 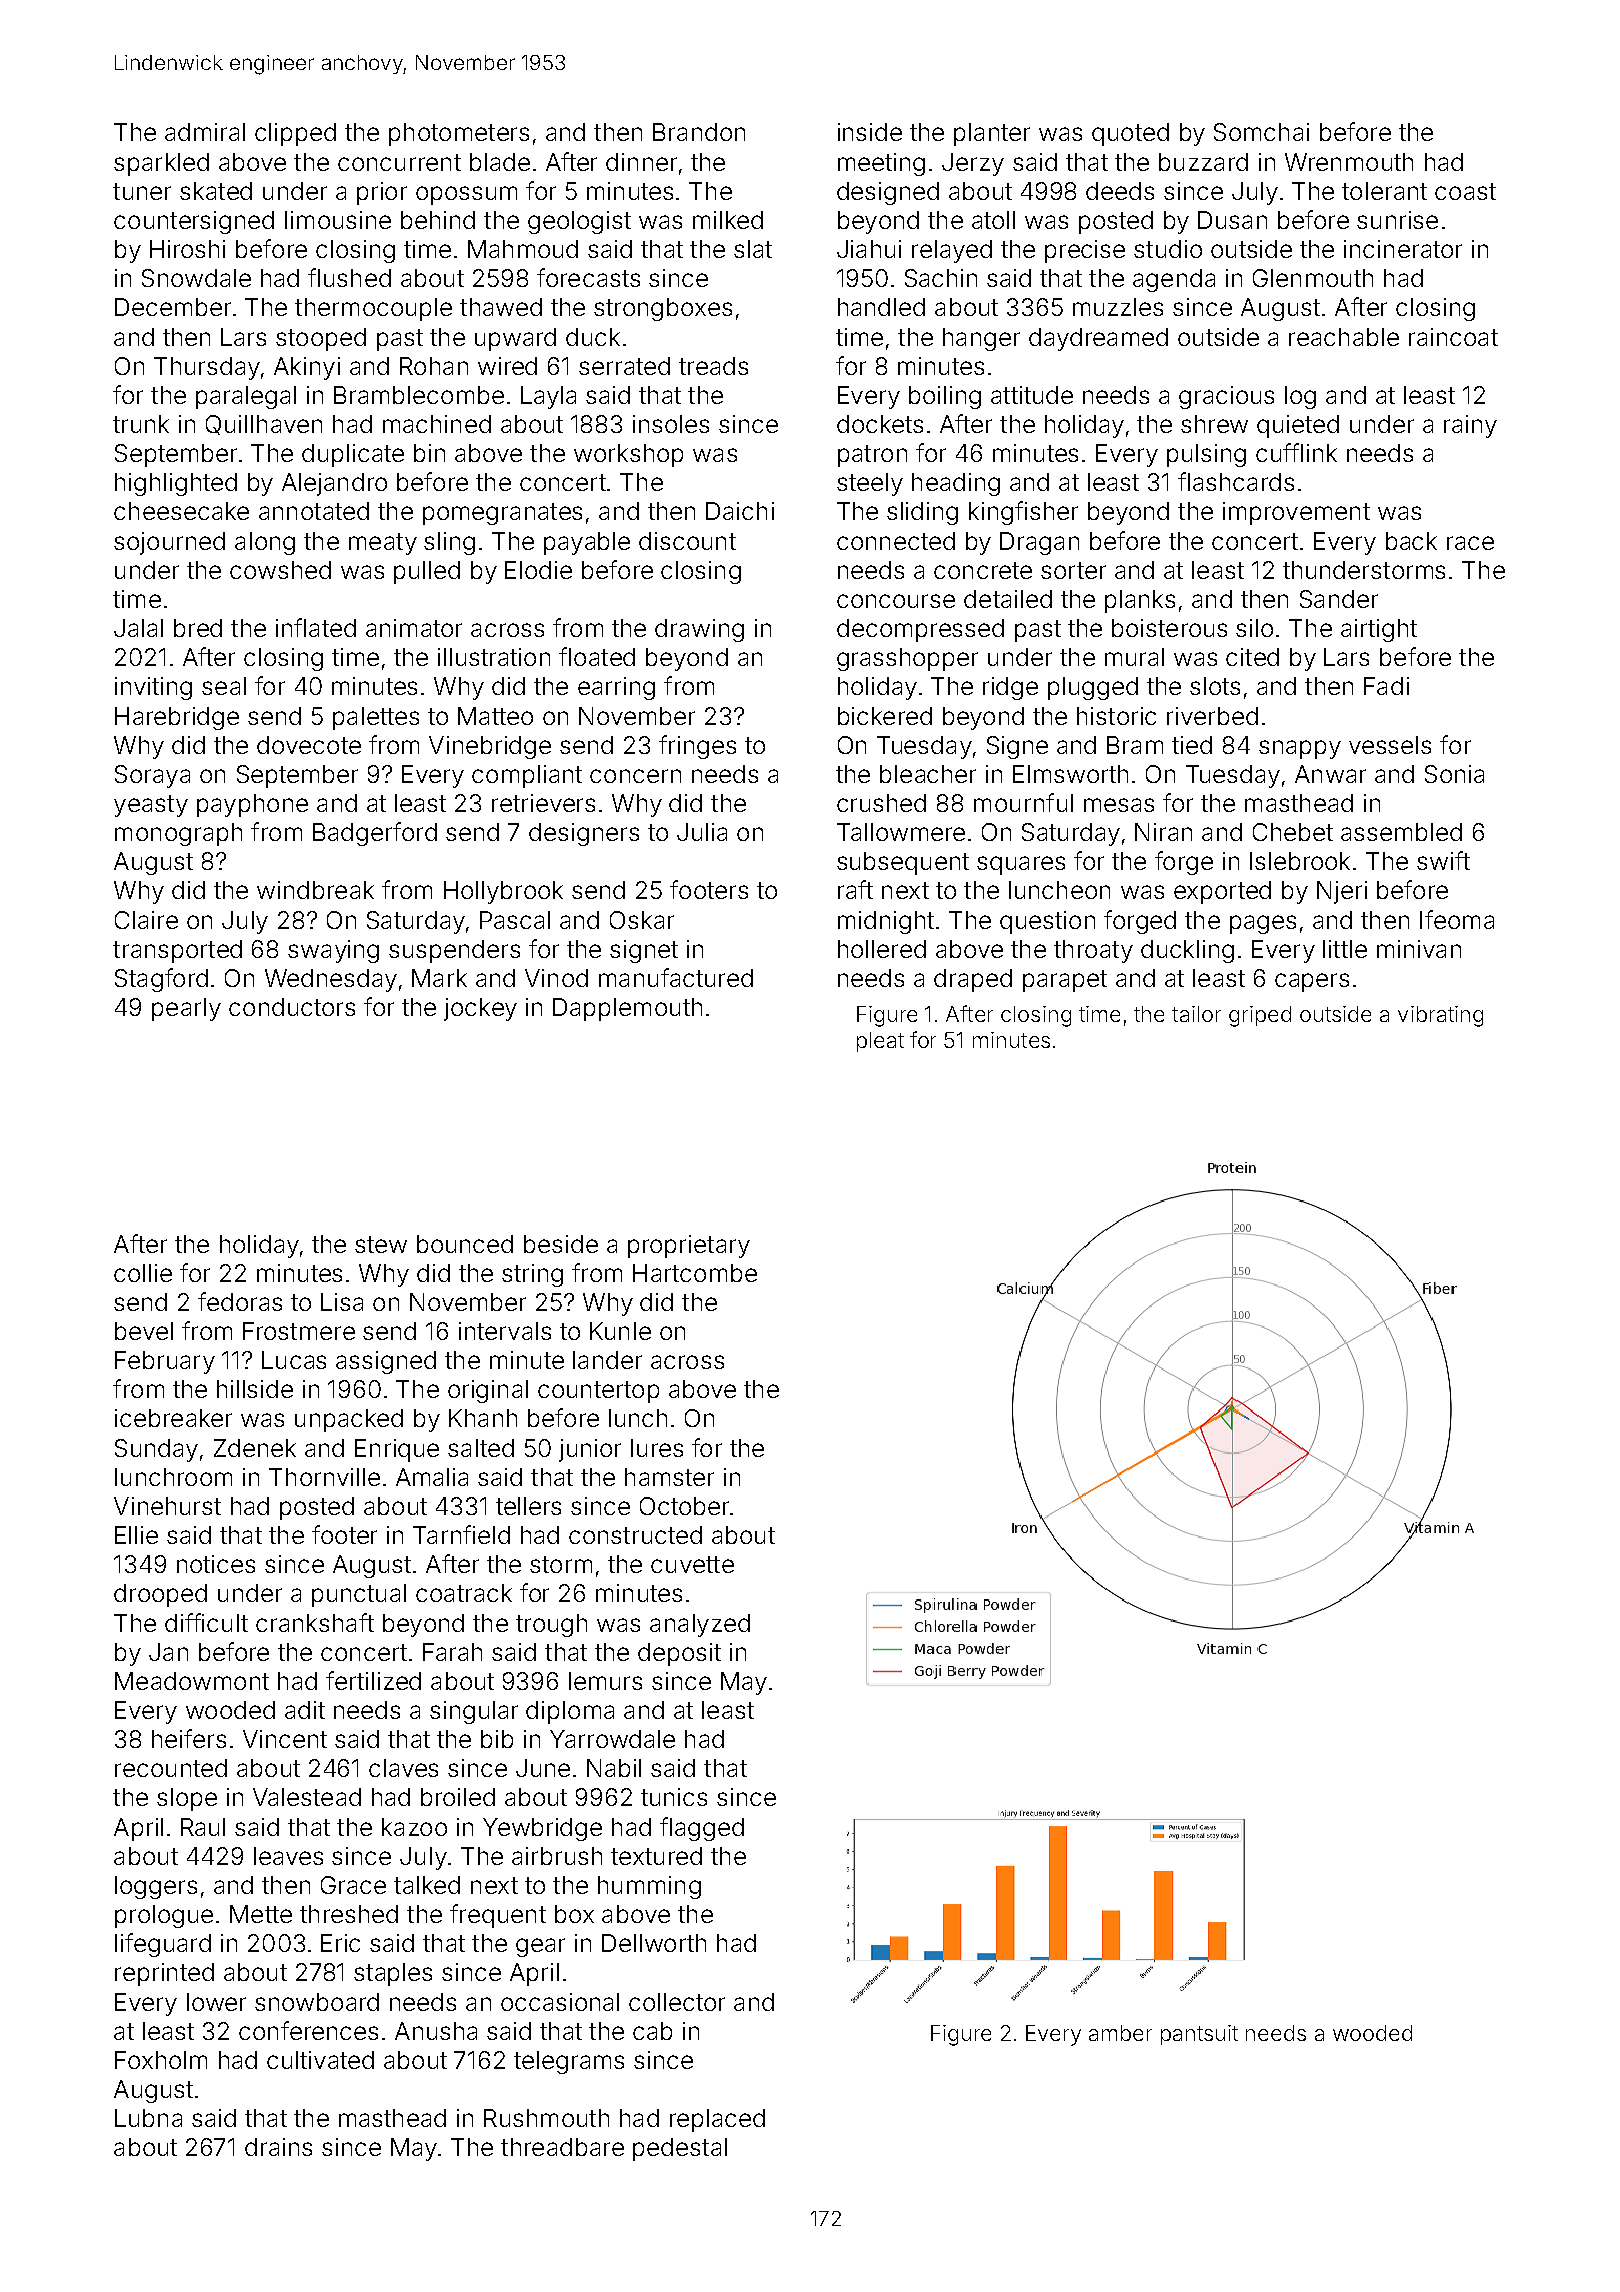 What do you see at coordinates (1093, 951) in the page?
I see `throaty` at bounding box center [1093, 951].
